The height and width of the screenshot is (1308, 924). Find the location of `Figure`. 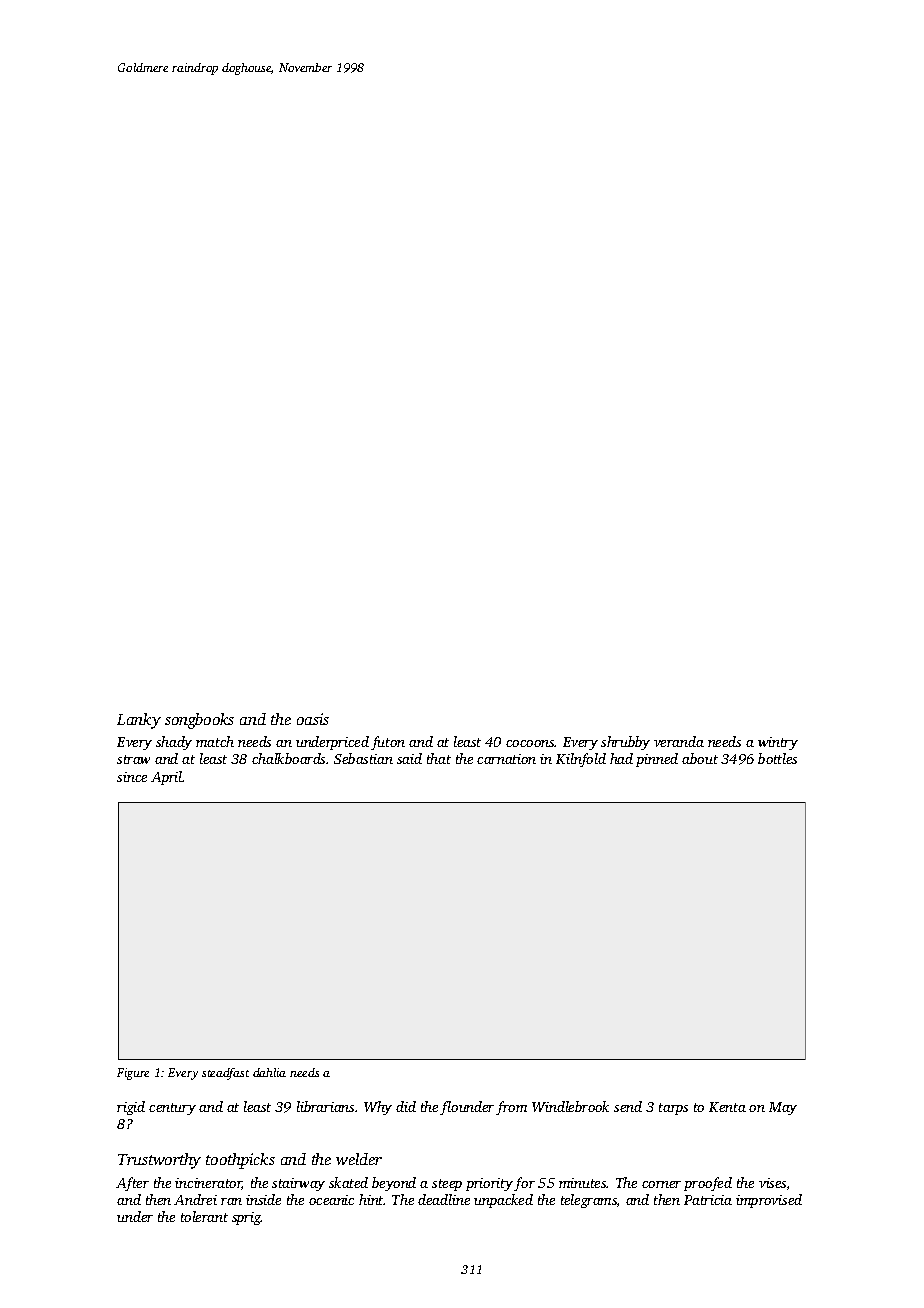

Figure is located at coordinates (133, 1074).
